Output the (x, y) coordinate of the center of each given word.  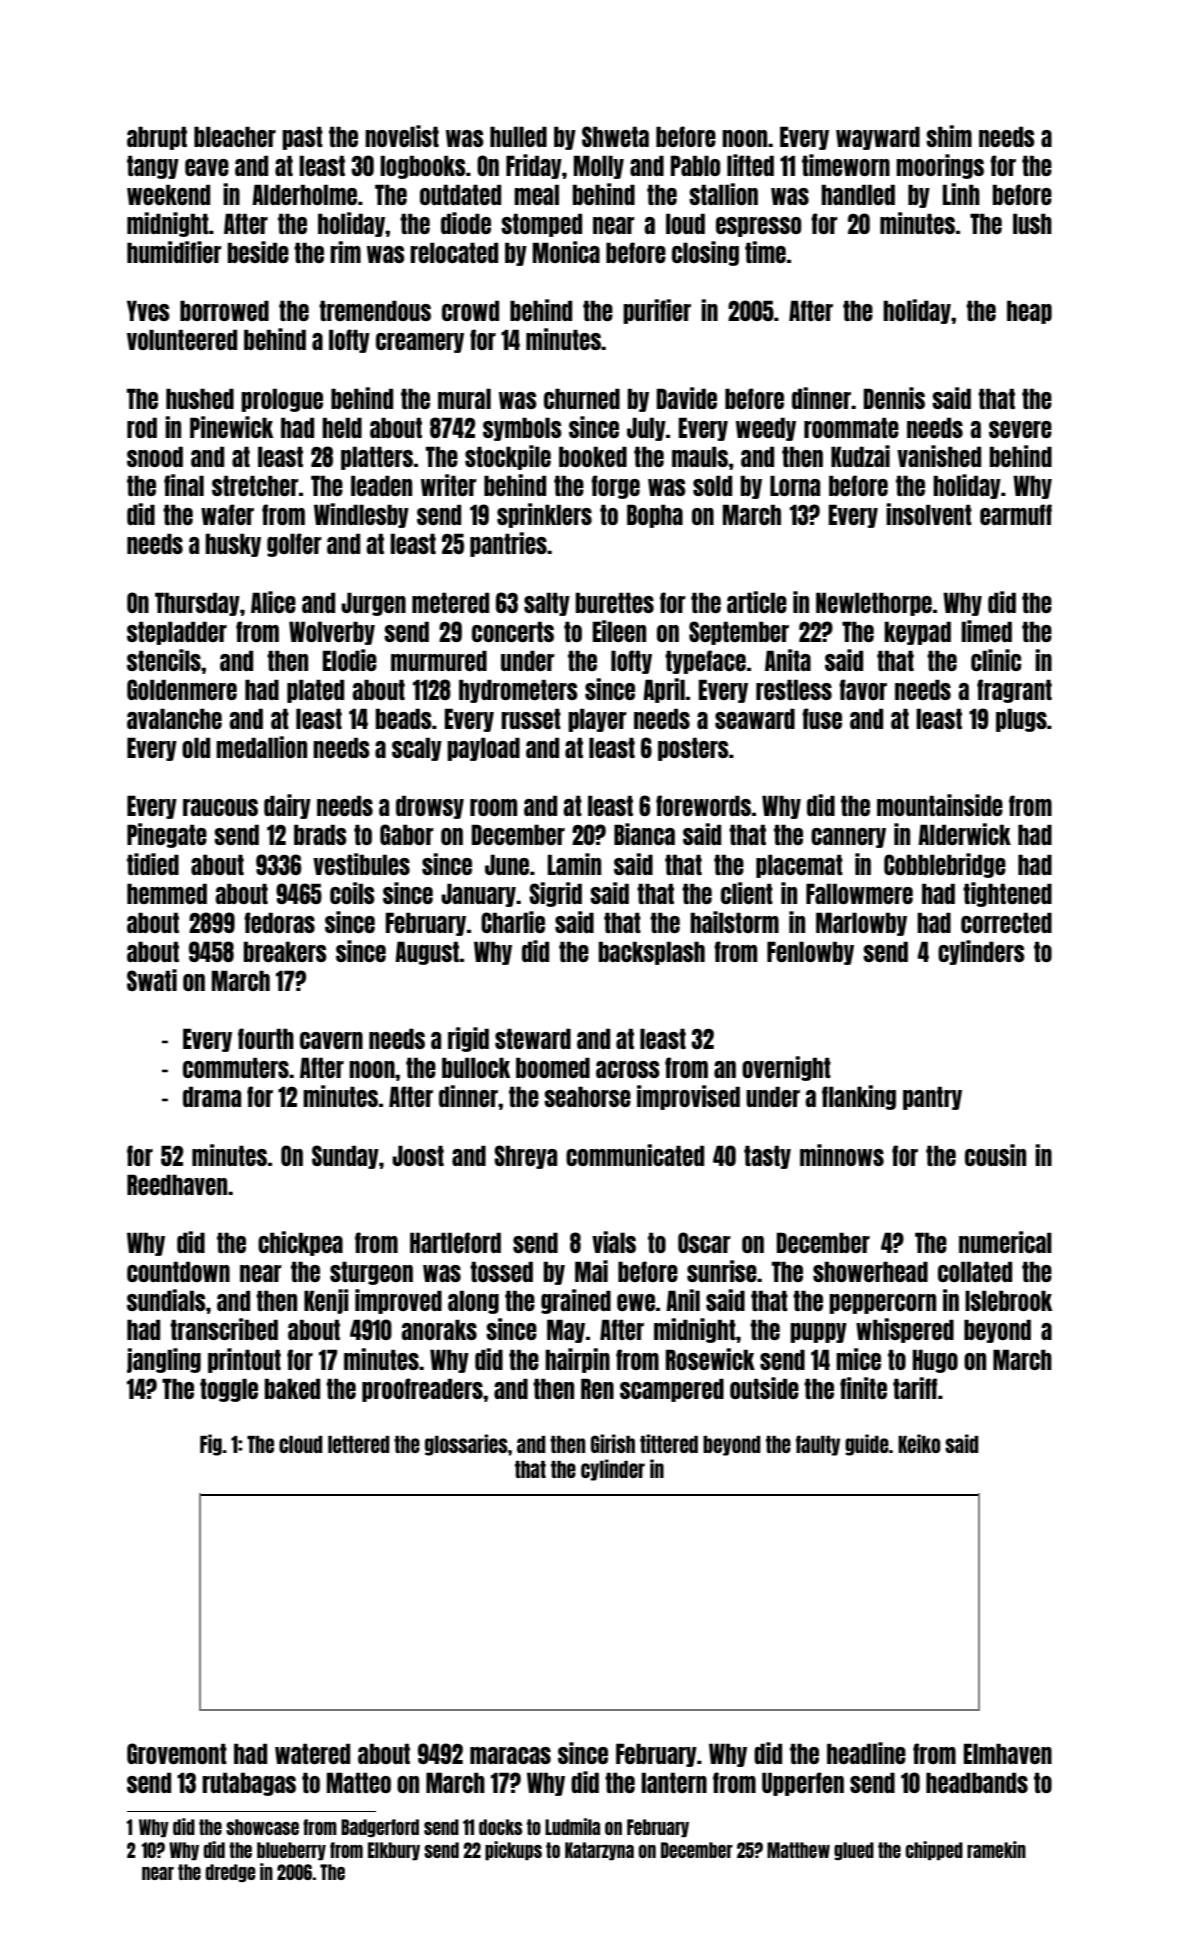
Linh (961, 194)
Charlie (513, 922)
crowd (470, 310)
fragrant (1014, 691)
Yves (148, 310)
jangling (164, 1360)
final (184, 485)
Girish (613, 1443)
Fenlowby (810, 953)
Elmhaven (1008, 1753)
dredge (231, 1873)
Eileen (619, 631)
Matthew (798, 1850)
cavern (331, 1040)
